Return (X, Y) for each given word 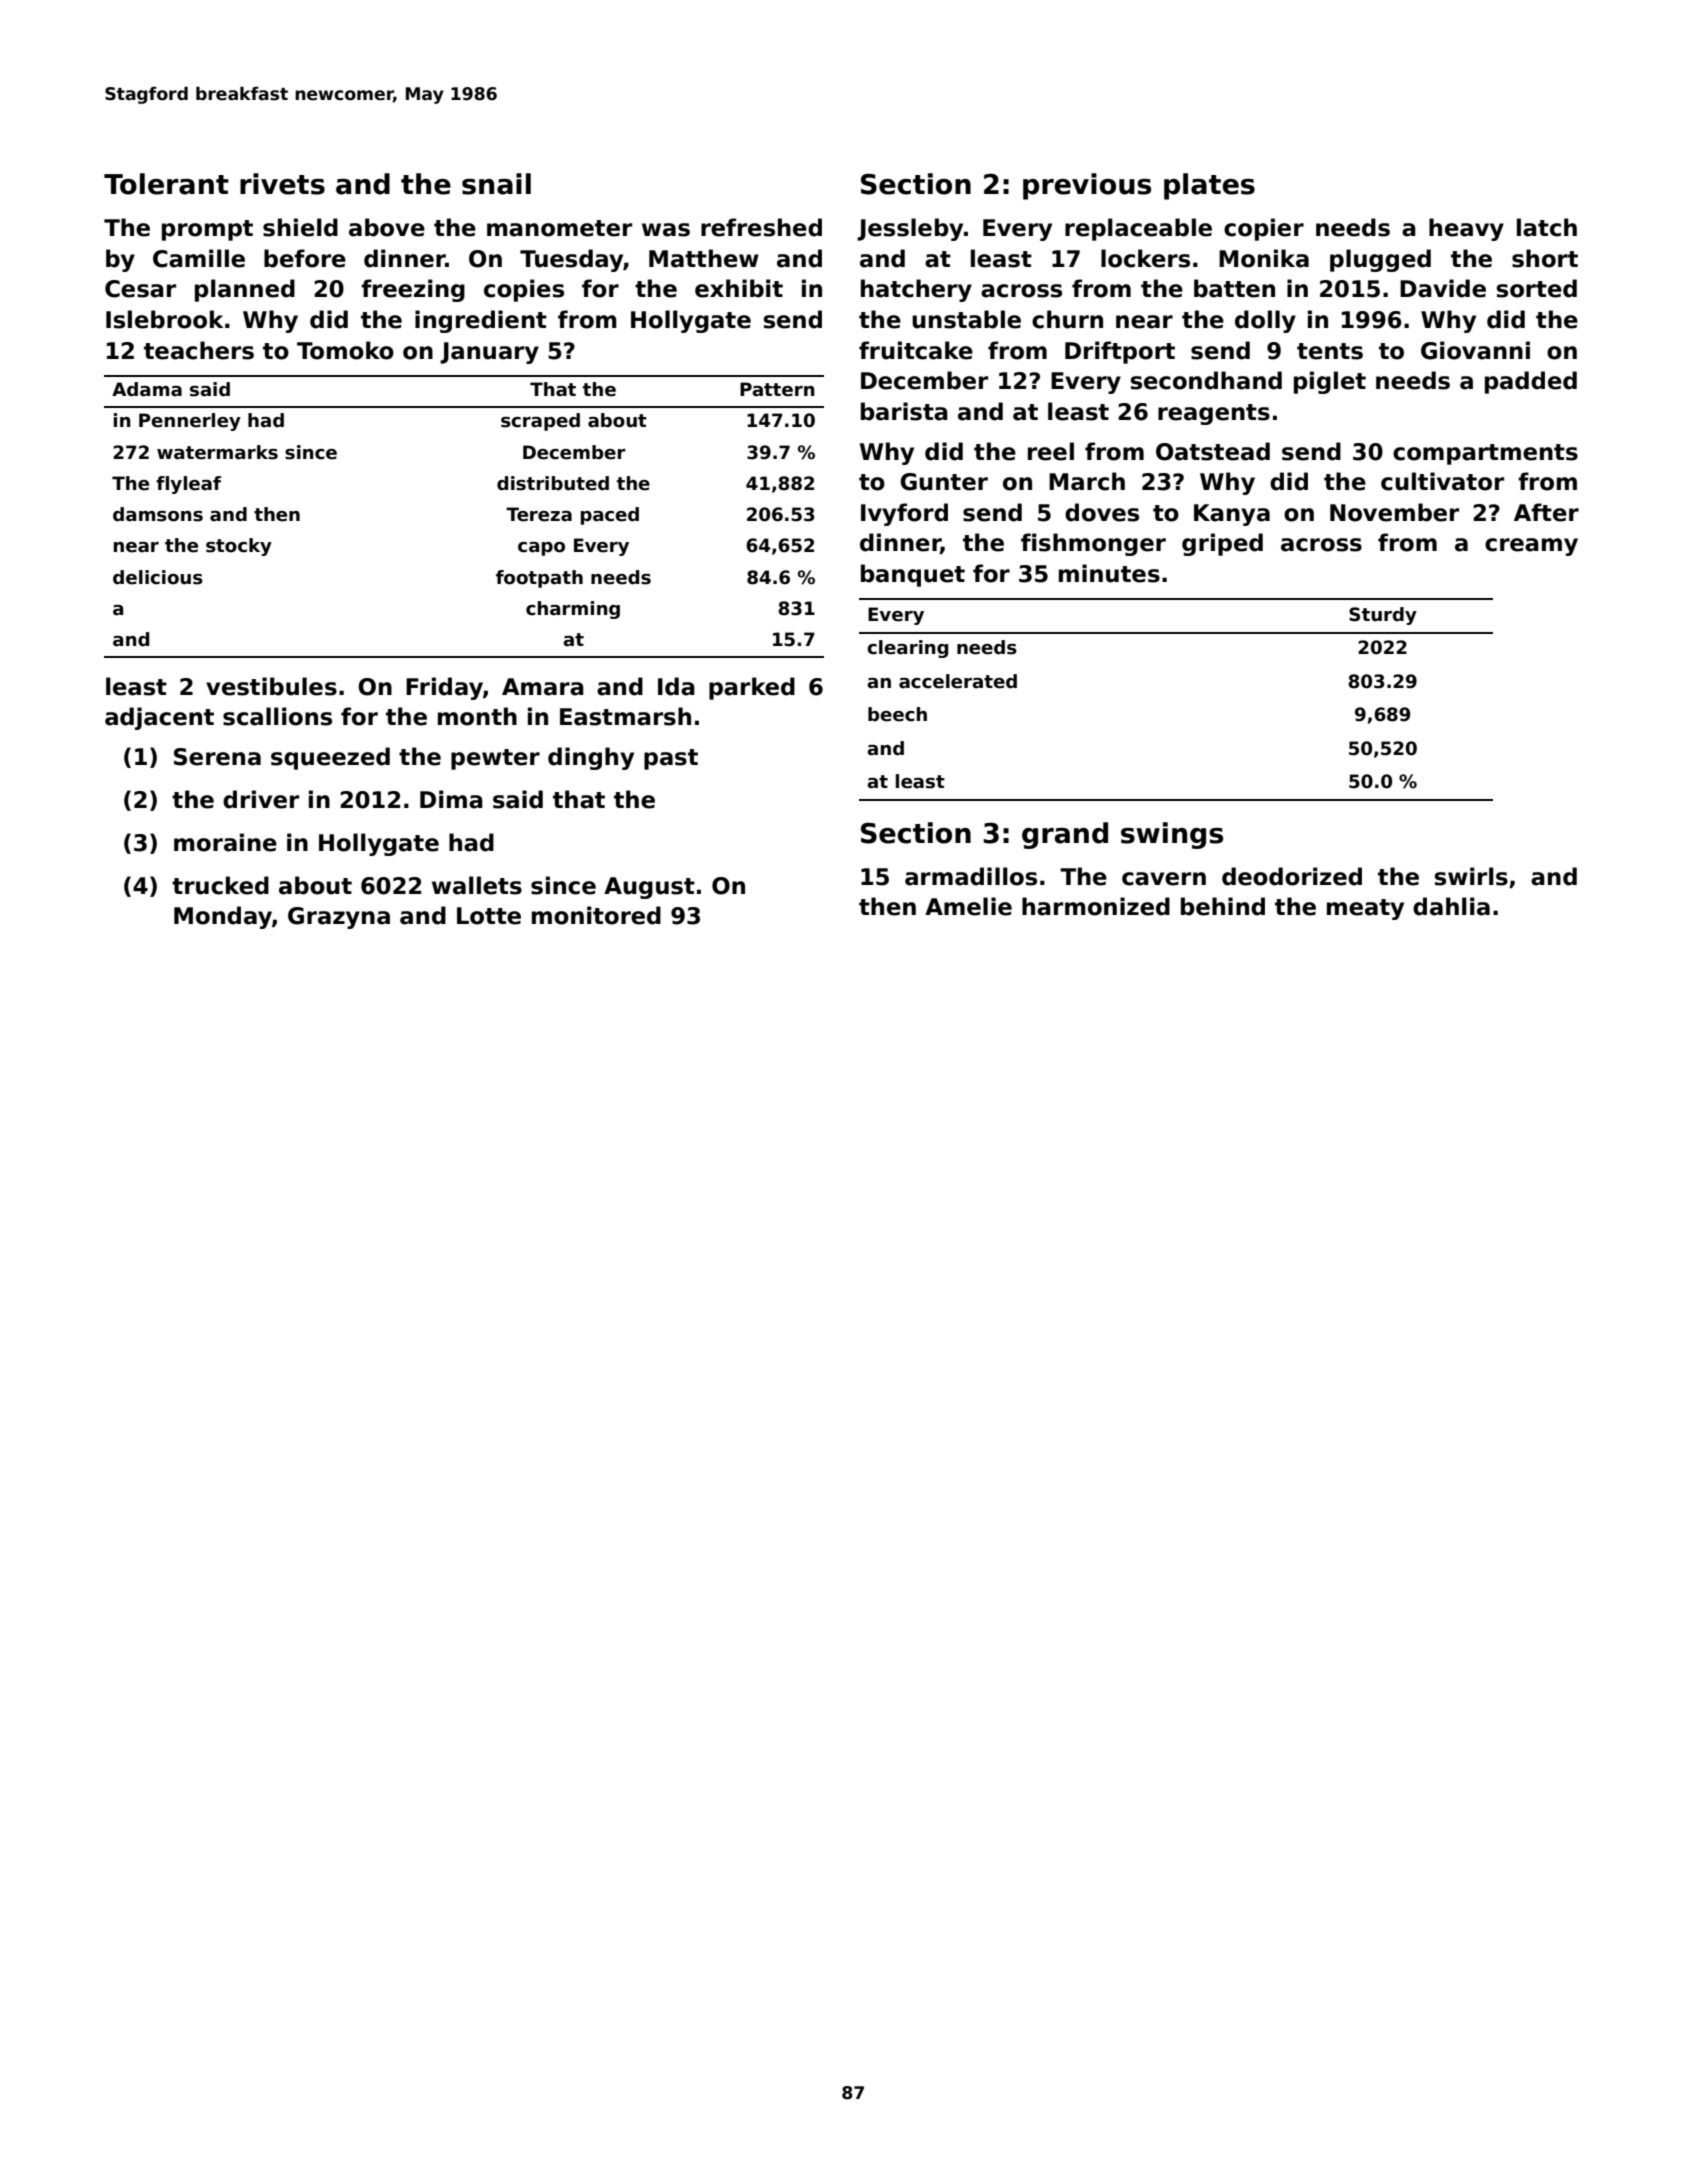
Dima (451, 799)
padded (1531, 382)
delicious (158, 577)
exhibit (739, 288)
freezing (413, 290)
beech (897, 714)
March (1087, 481)
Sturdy (1383, 616)
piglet (1330, 382)
